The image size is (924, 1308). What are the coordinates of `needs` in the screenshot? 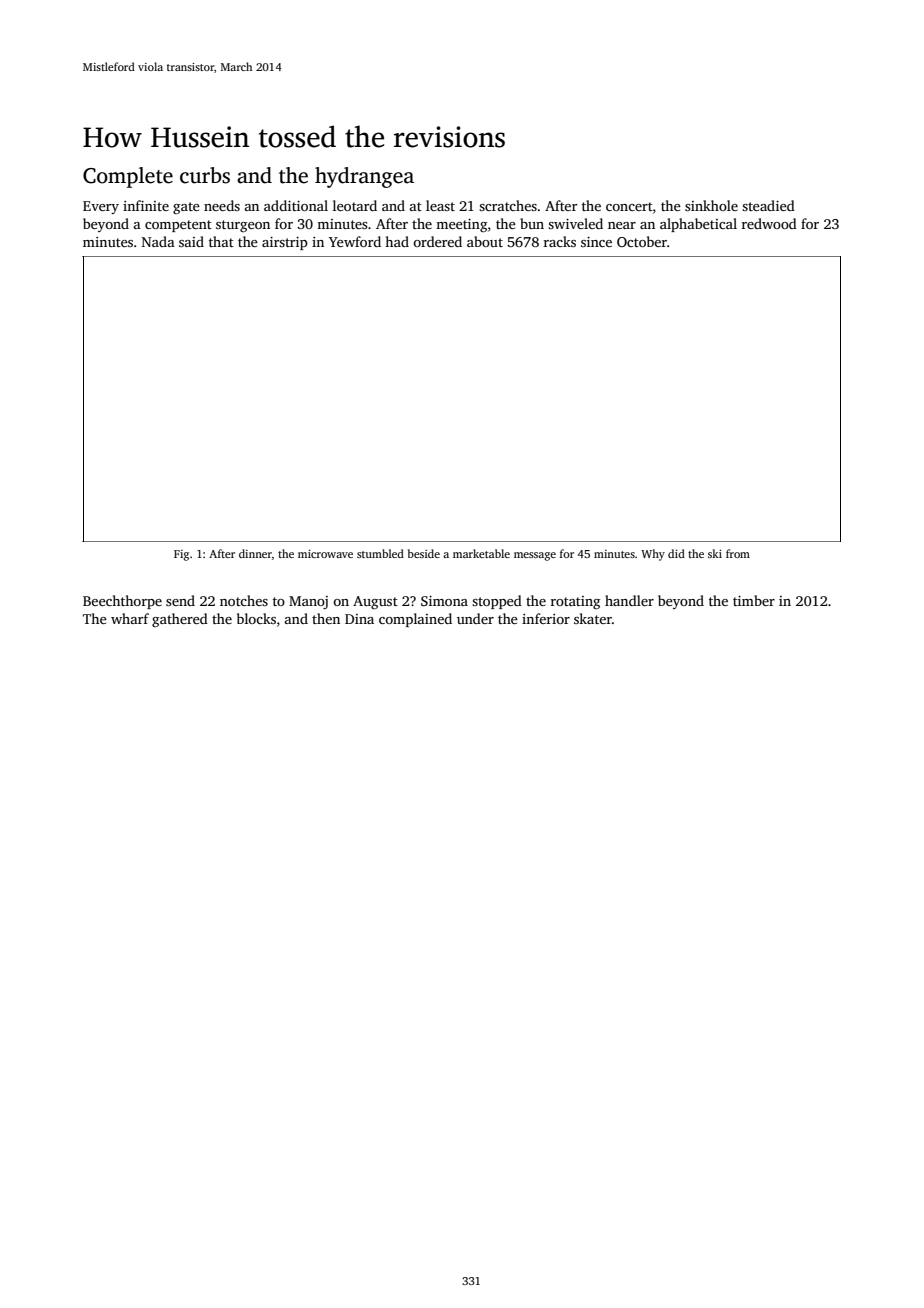 It's located at (222, 205).
